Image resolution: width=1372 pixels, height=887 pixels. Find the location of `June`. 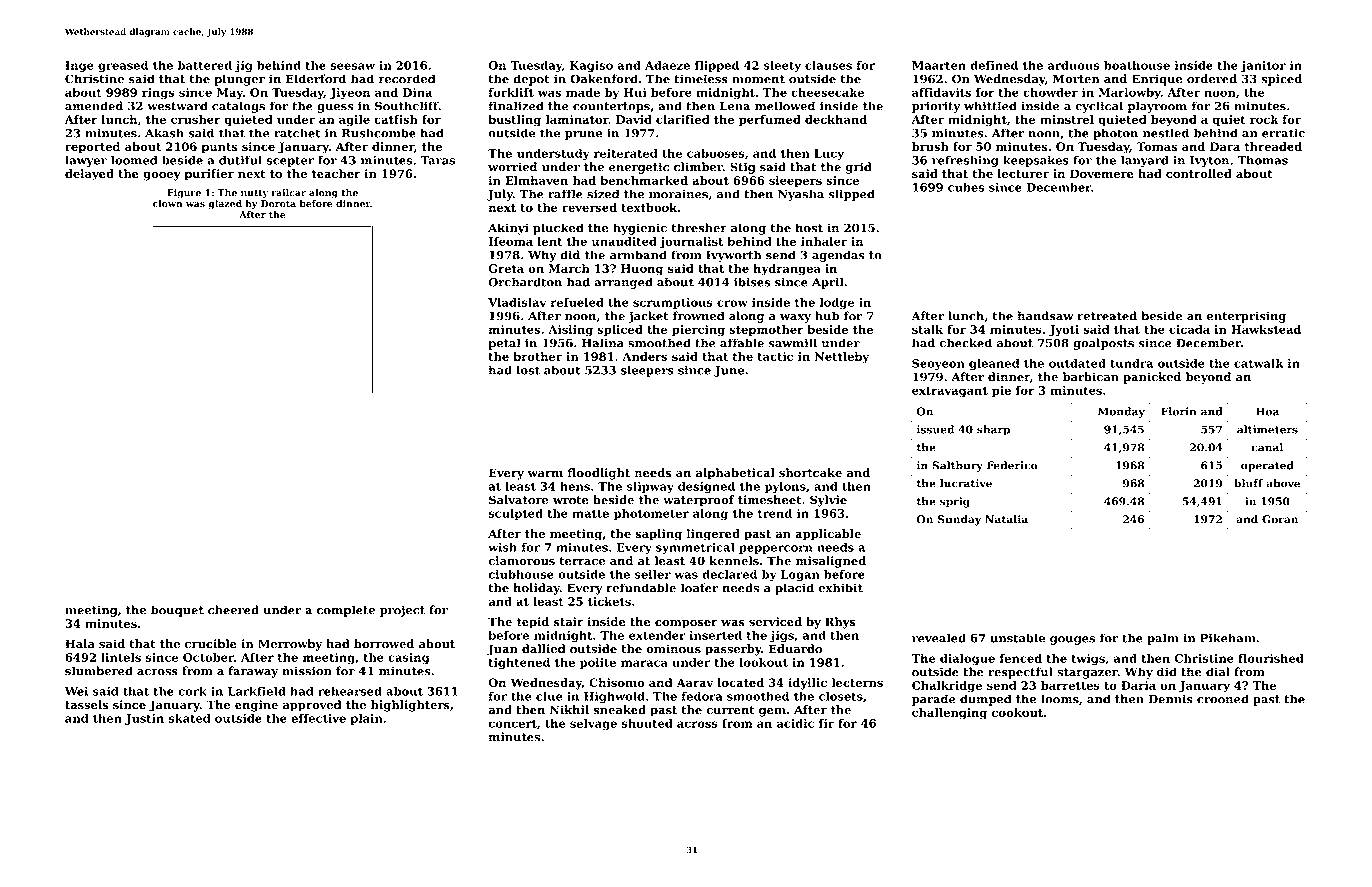

June is located at coordinates (729, 371).
